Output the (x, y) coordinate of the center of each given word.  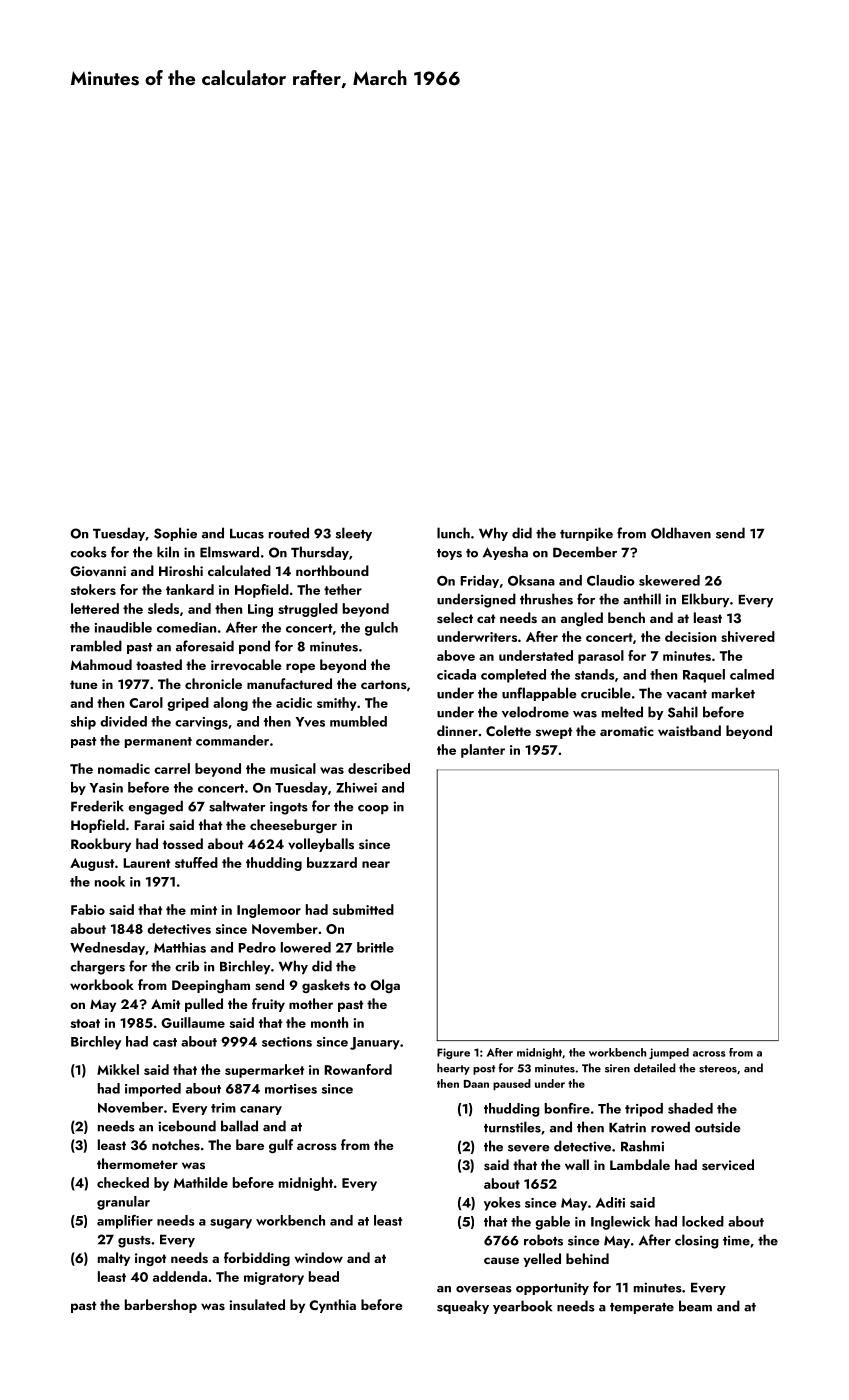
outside (718, 1127)
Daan (476, 1084)
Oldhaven (681, 533)
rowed (670, 1127)
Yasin (106, 788)
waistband (689, 730)
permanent (158, 742)
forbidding (257, 1259)
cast (165, 1042)
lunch (453, 533)
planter (483, 751)
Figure (453, 1053)
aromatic (627, 731)
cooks (88, 552)
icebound (187, 1126)
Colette (508, 730)
